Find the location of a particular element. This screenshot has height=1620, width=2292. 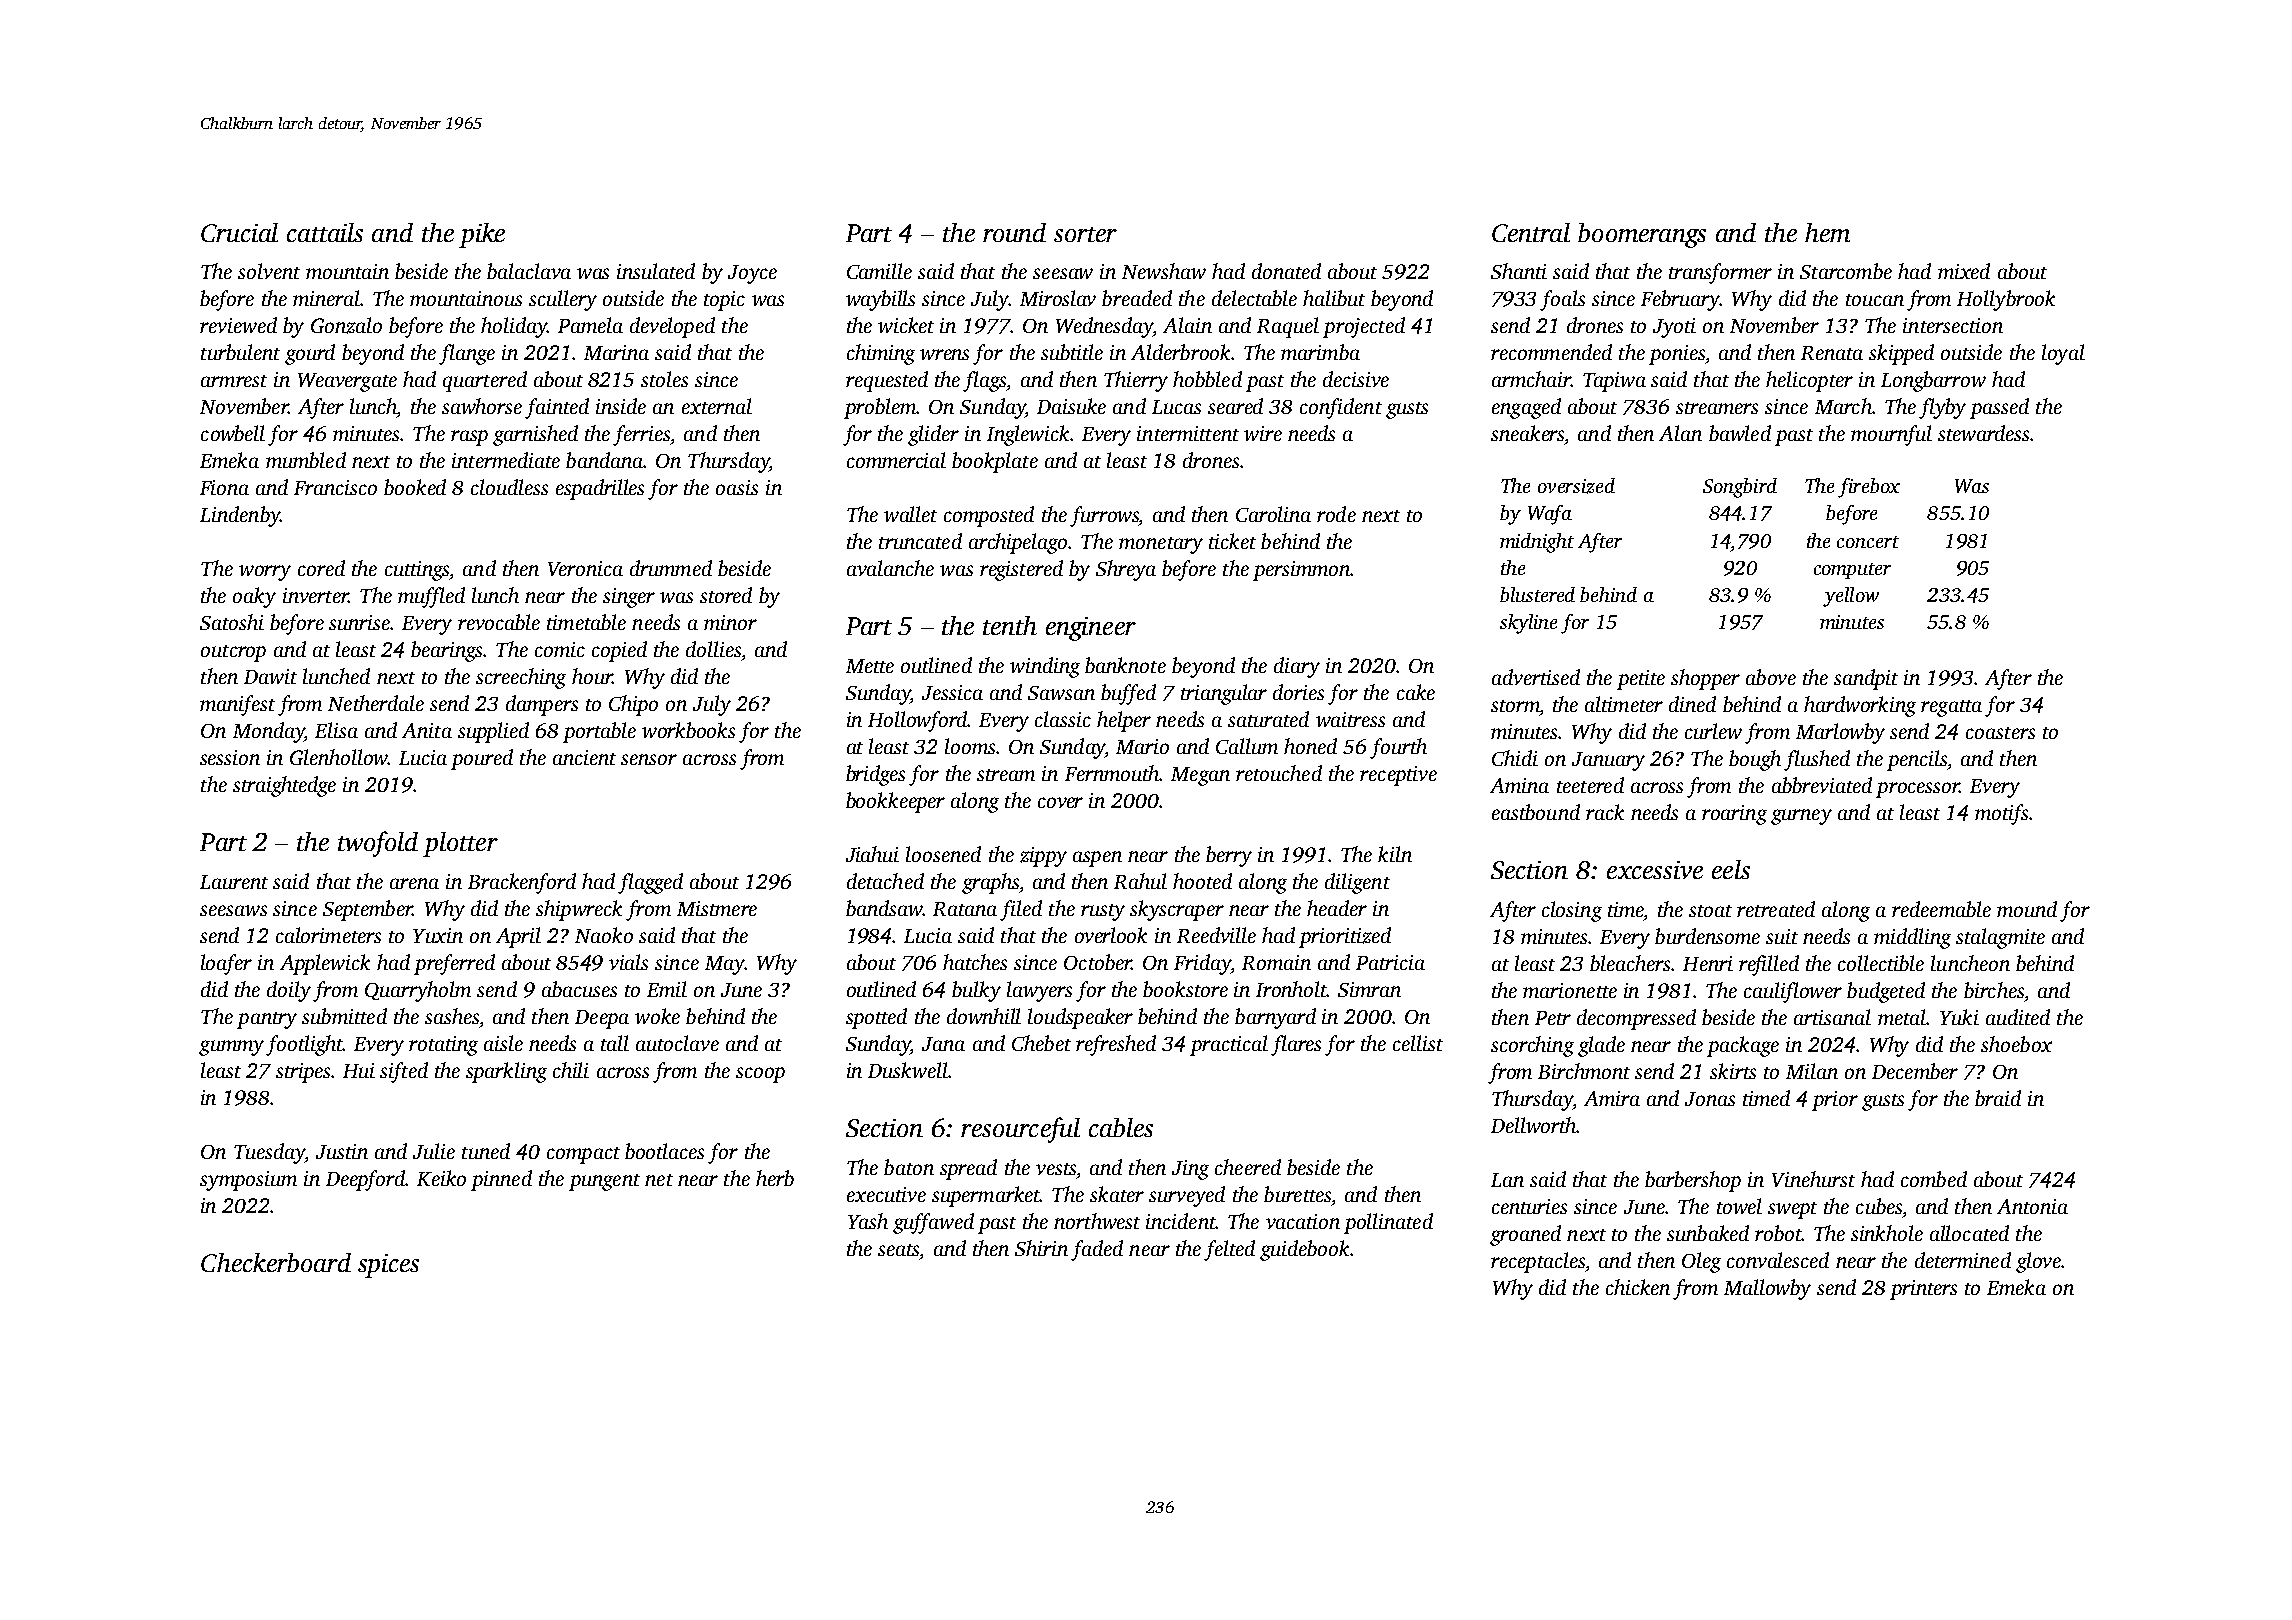

saturated is located at coordinates (1268, 719).
